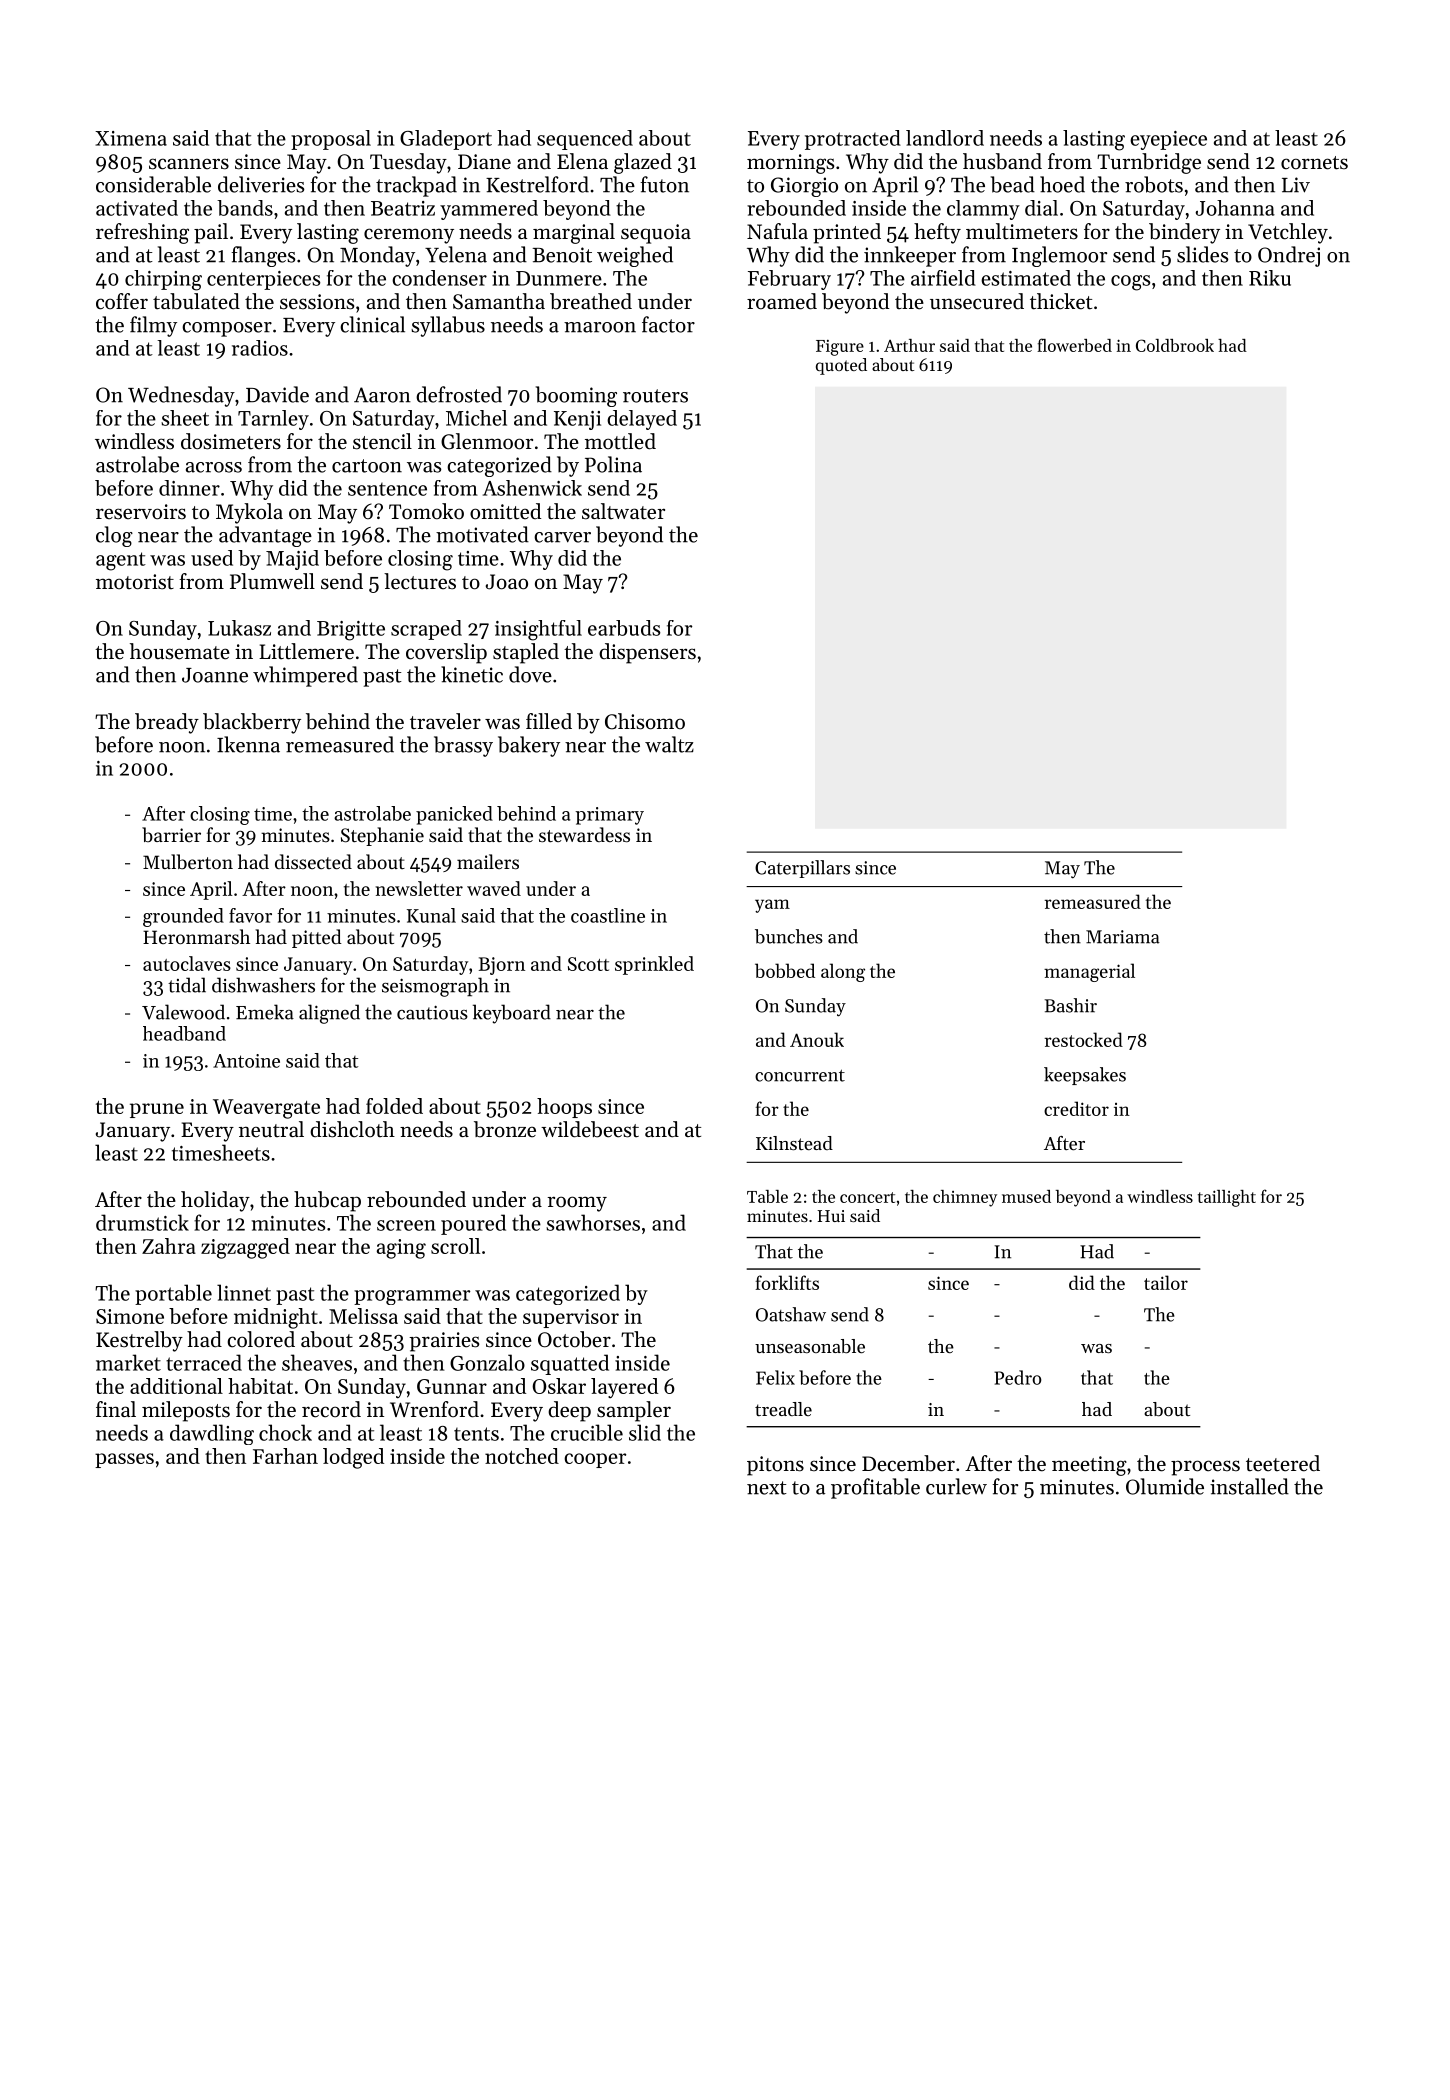  I want to click on habitat, so click(260, 1386).
